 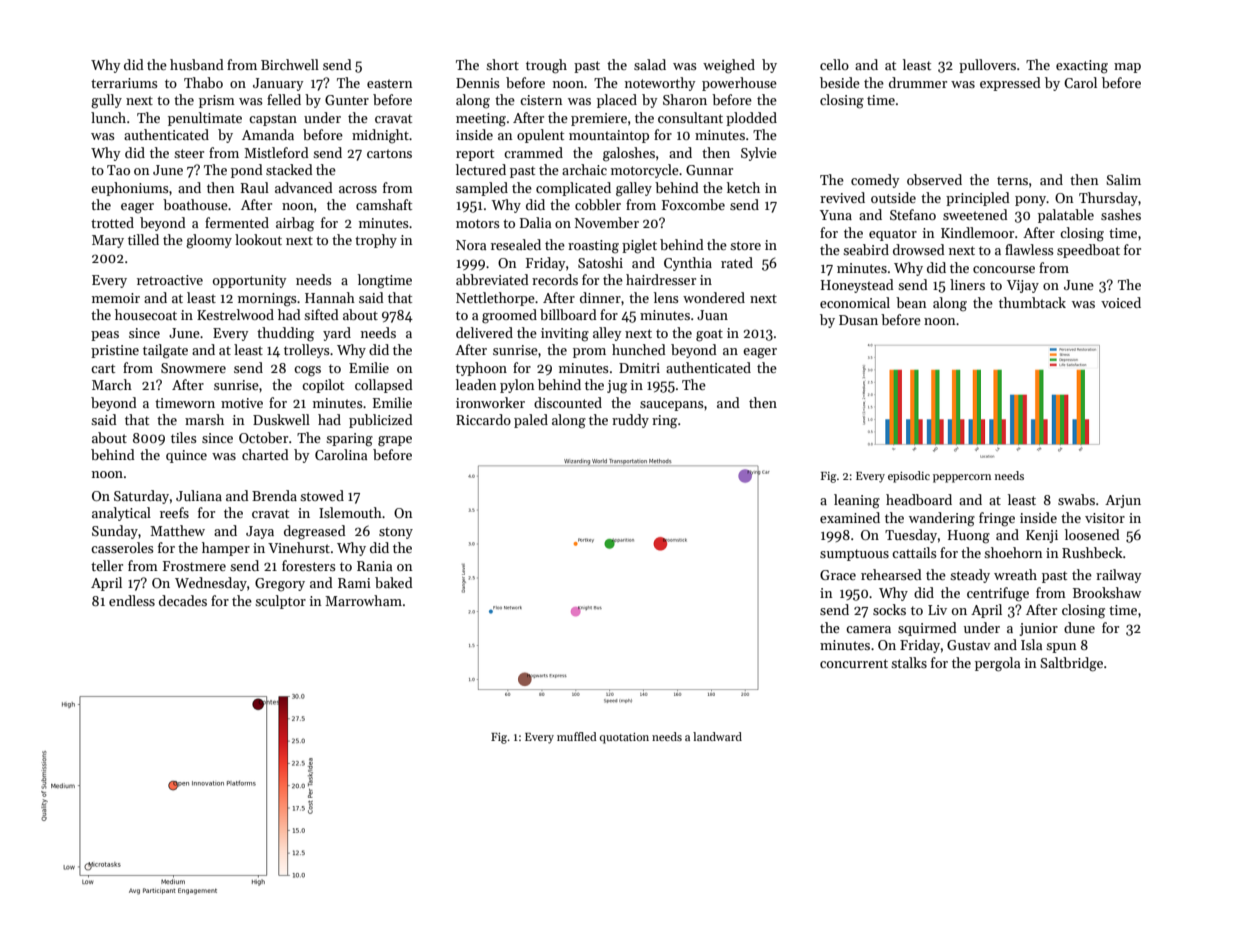 I want to click on muffled, so click(x=576, y=736).
